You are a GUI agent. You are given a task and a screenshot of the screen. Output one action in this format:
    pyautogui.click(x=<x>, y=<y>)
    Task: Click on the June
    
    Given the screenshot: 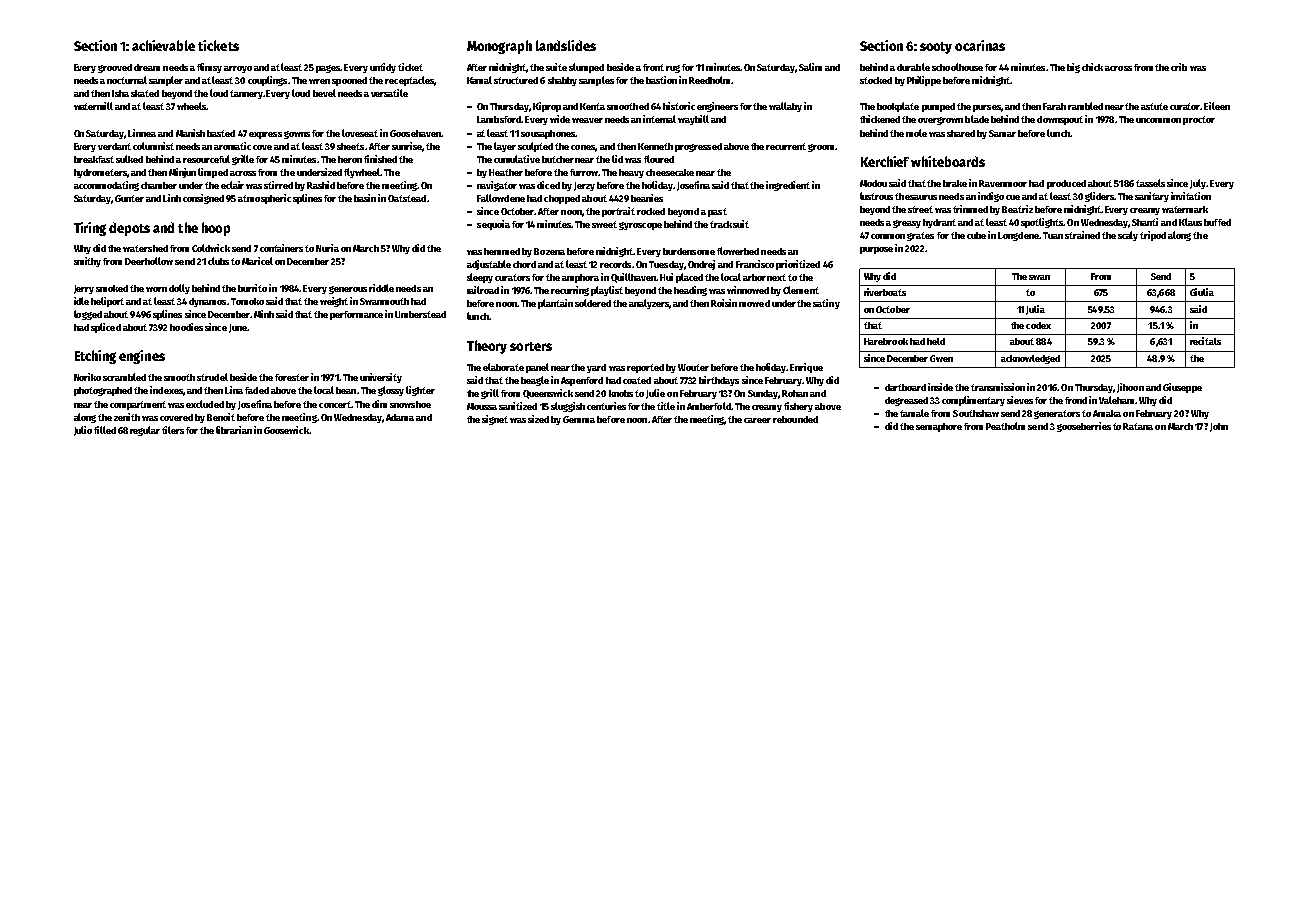 What is the action you would take?
    pyautogui.click(x=238, y=328)
